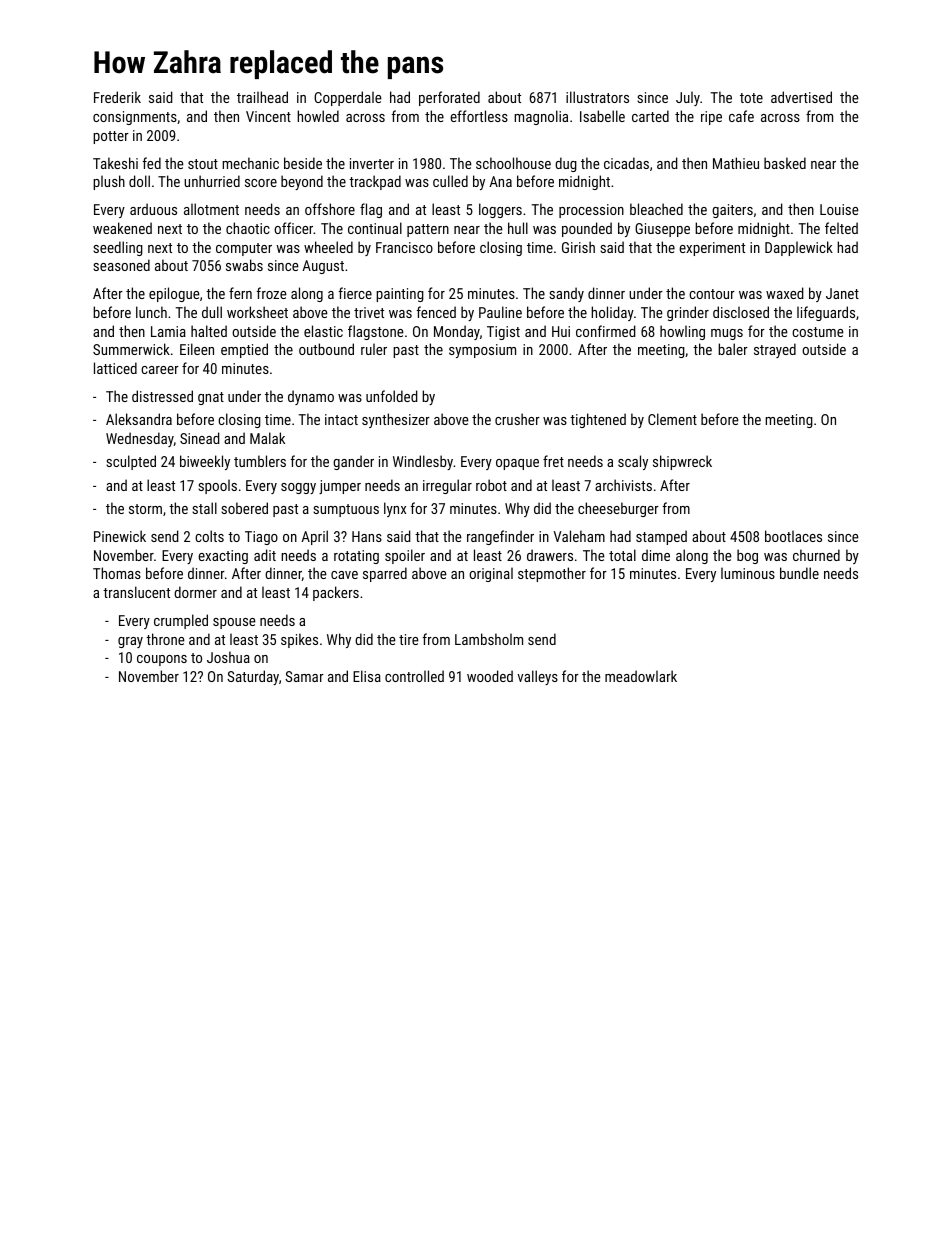  I want to click on advertised, so click(801, 97).
